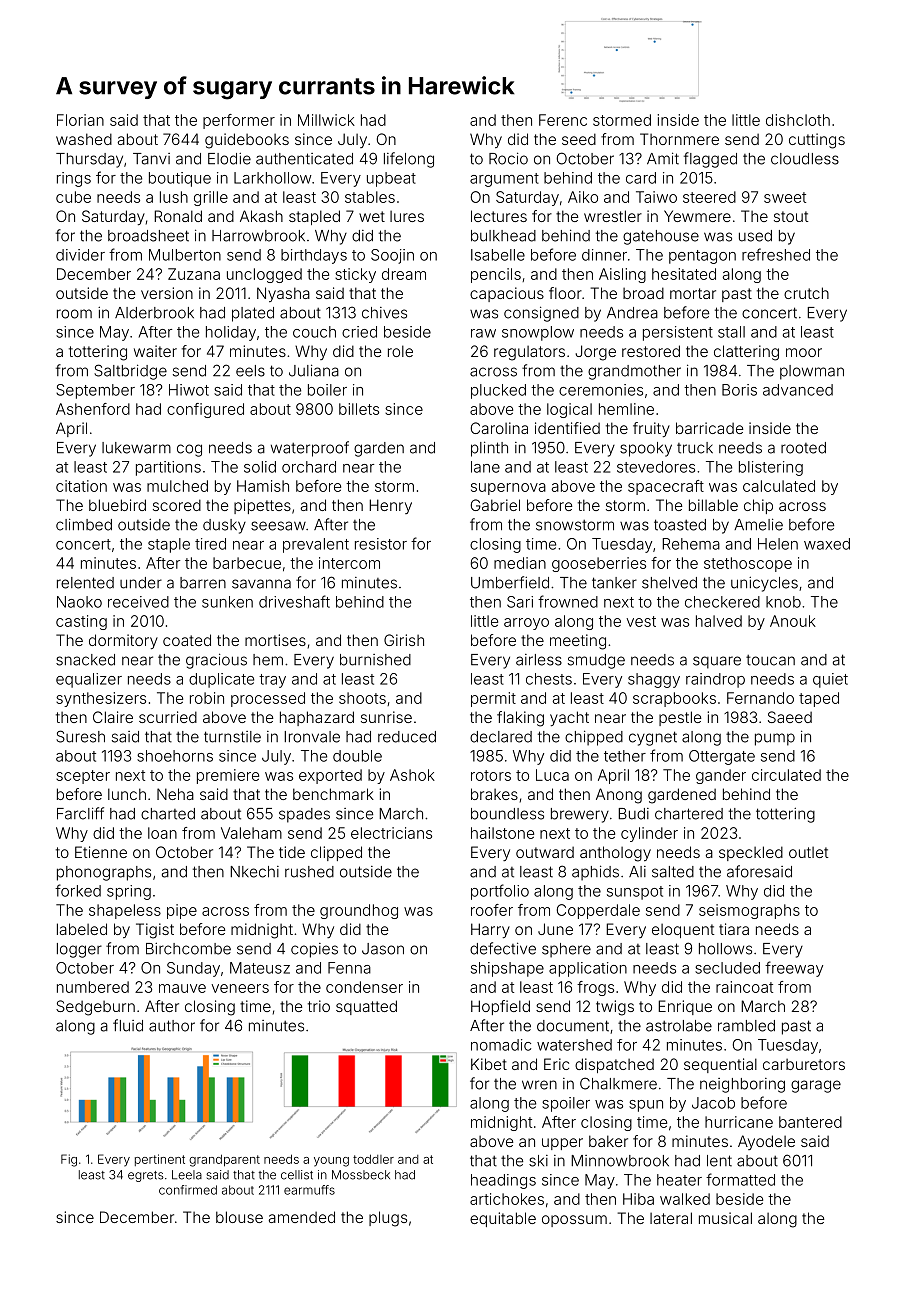 The width and height of the document is (908, 1316). I want to click on chests, so click(549, 679).
